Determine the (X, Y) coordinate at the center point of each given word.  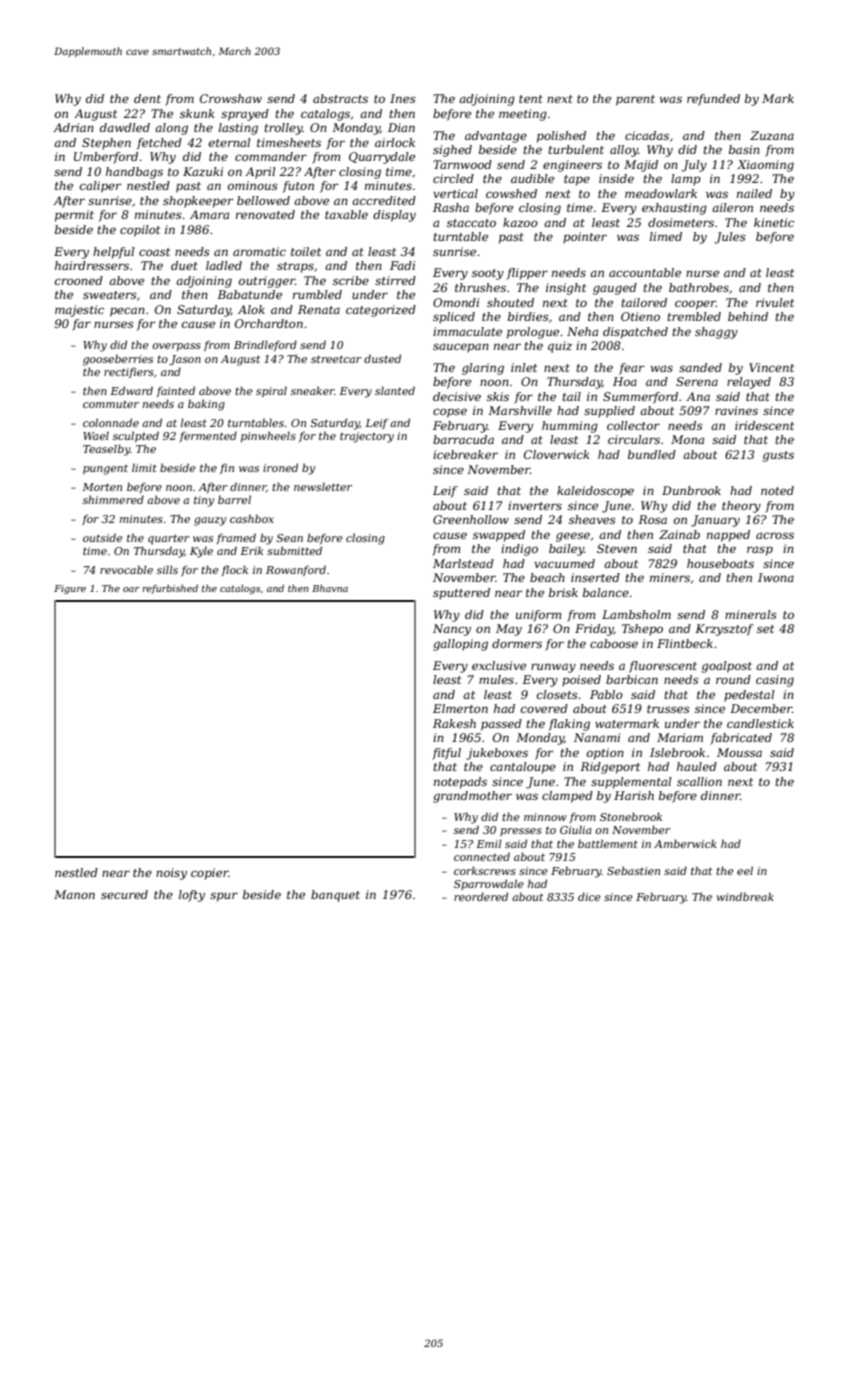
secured (124, 894)
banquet (335, 896)
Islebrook (677, 752)
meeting (523, 115)
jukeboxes (497, 754)
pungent (105, 470)
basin (744, 149)
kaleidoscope (595, 492)
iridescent (764, 425)
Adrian (73, 127)
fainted (175, 391)
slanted (395, 390)
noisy (171, 874)
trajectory (367, 437)
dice (589, 896)
